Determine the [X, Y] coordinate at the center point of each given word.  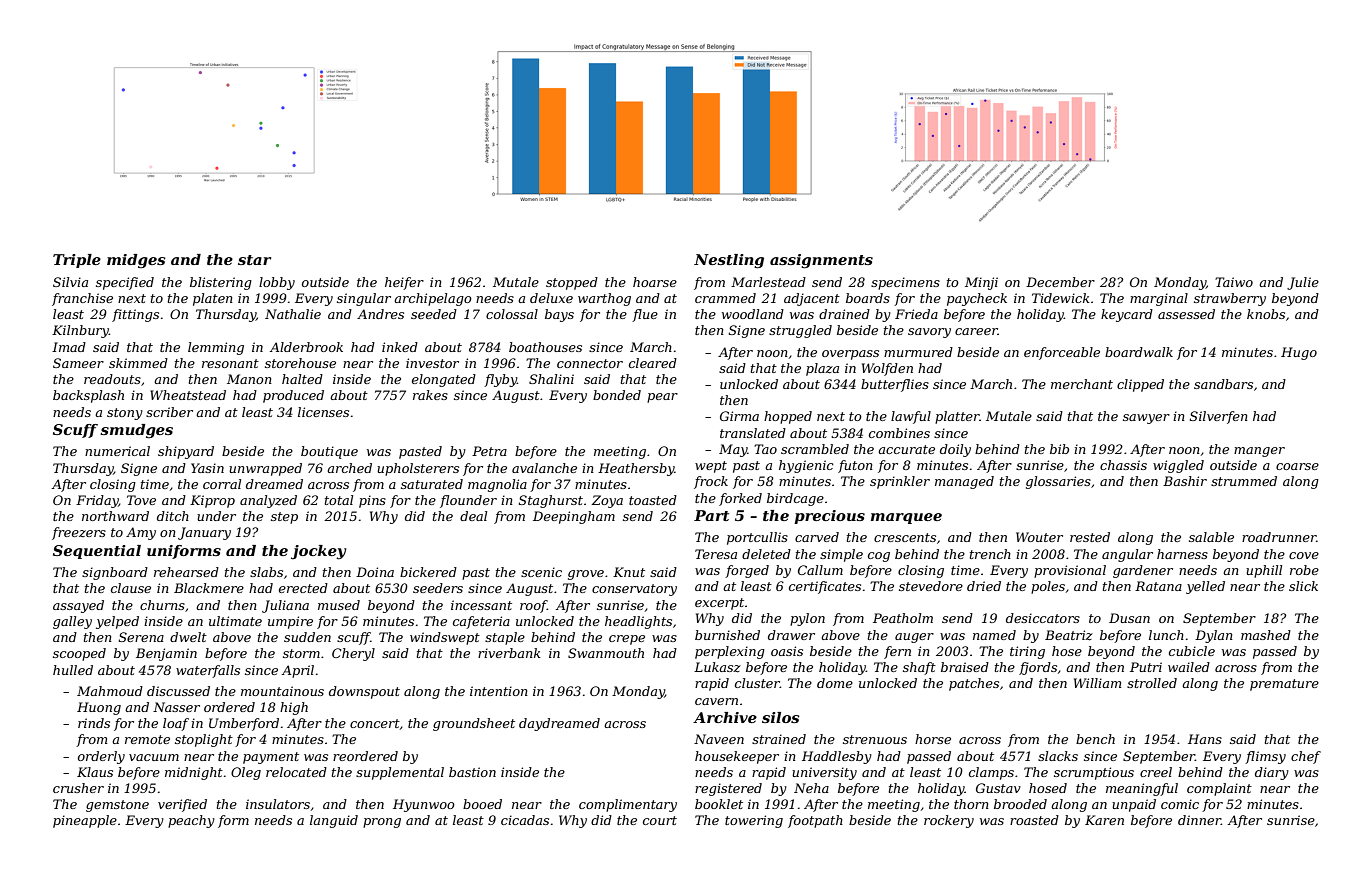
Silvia [70, 282]
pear [662, 398]
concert [375, 723]
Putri [1146, 667]
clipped [1140, 385]
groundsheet [474, 724]
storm [301, 653]
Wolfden [887, 369]
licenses [323, 412]
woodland [753, 314]
